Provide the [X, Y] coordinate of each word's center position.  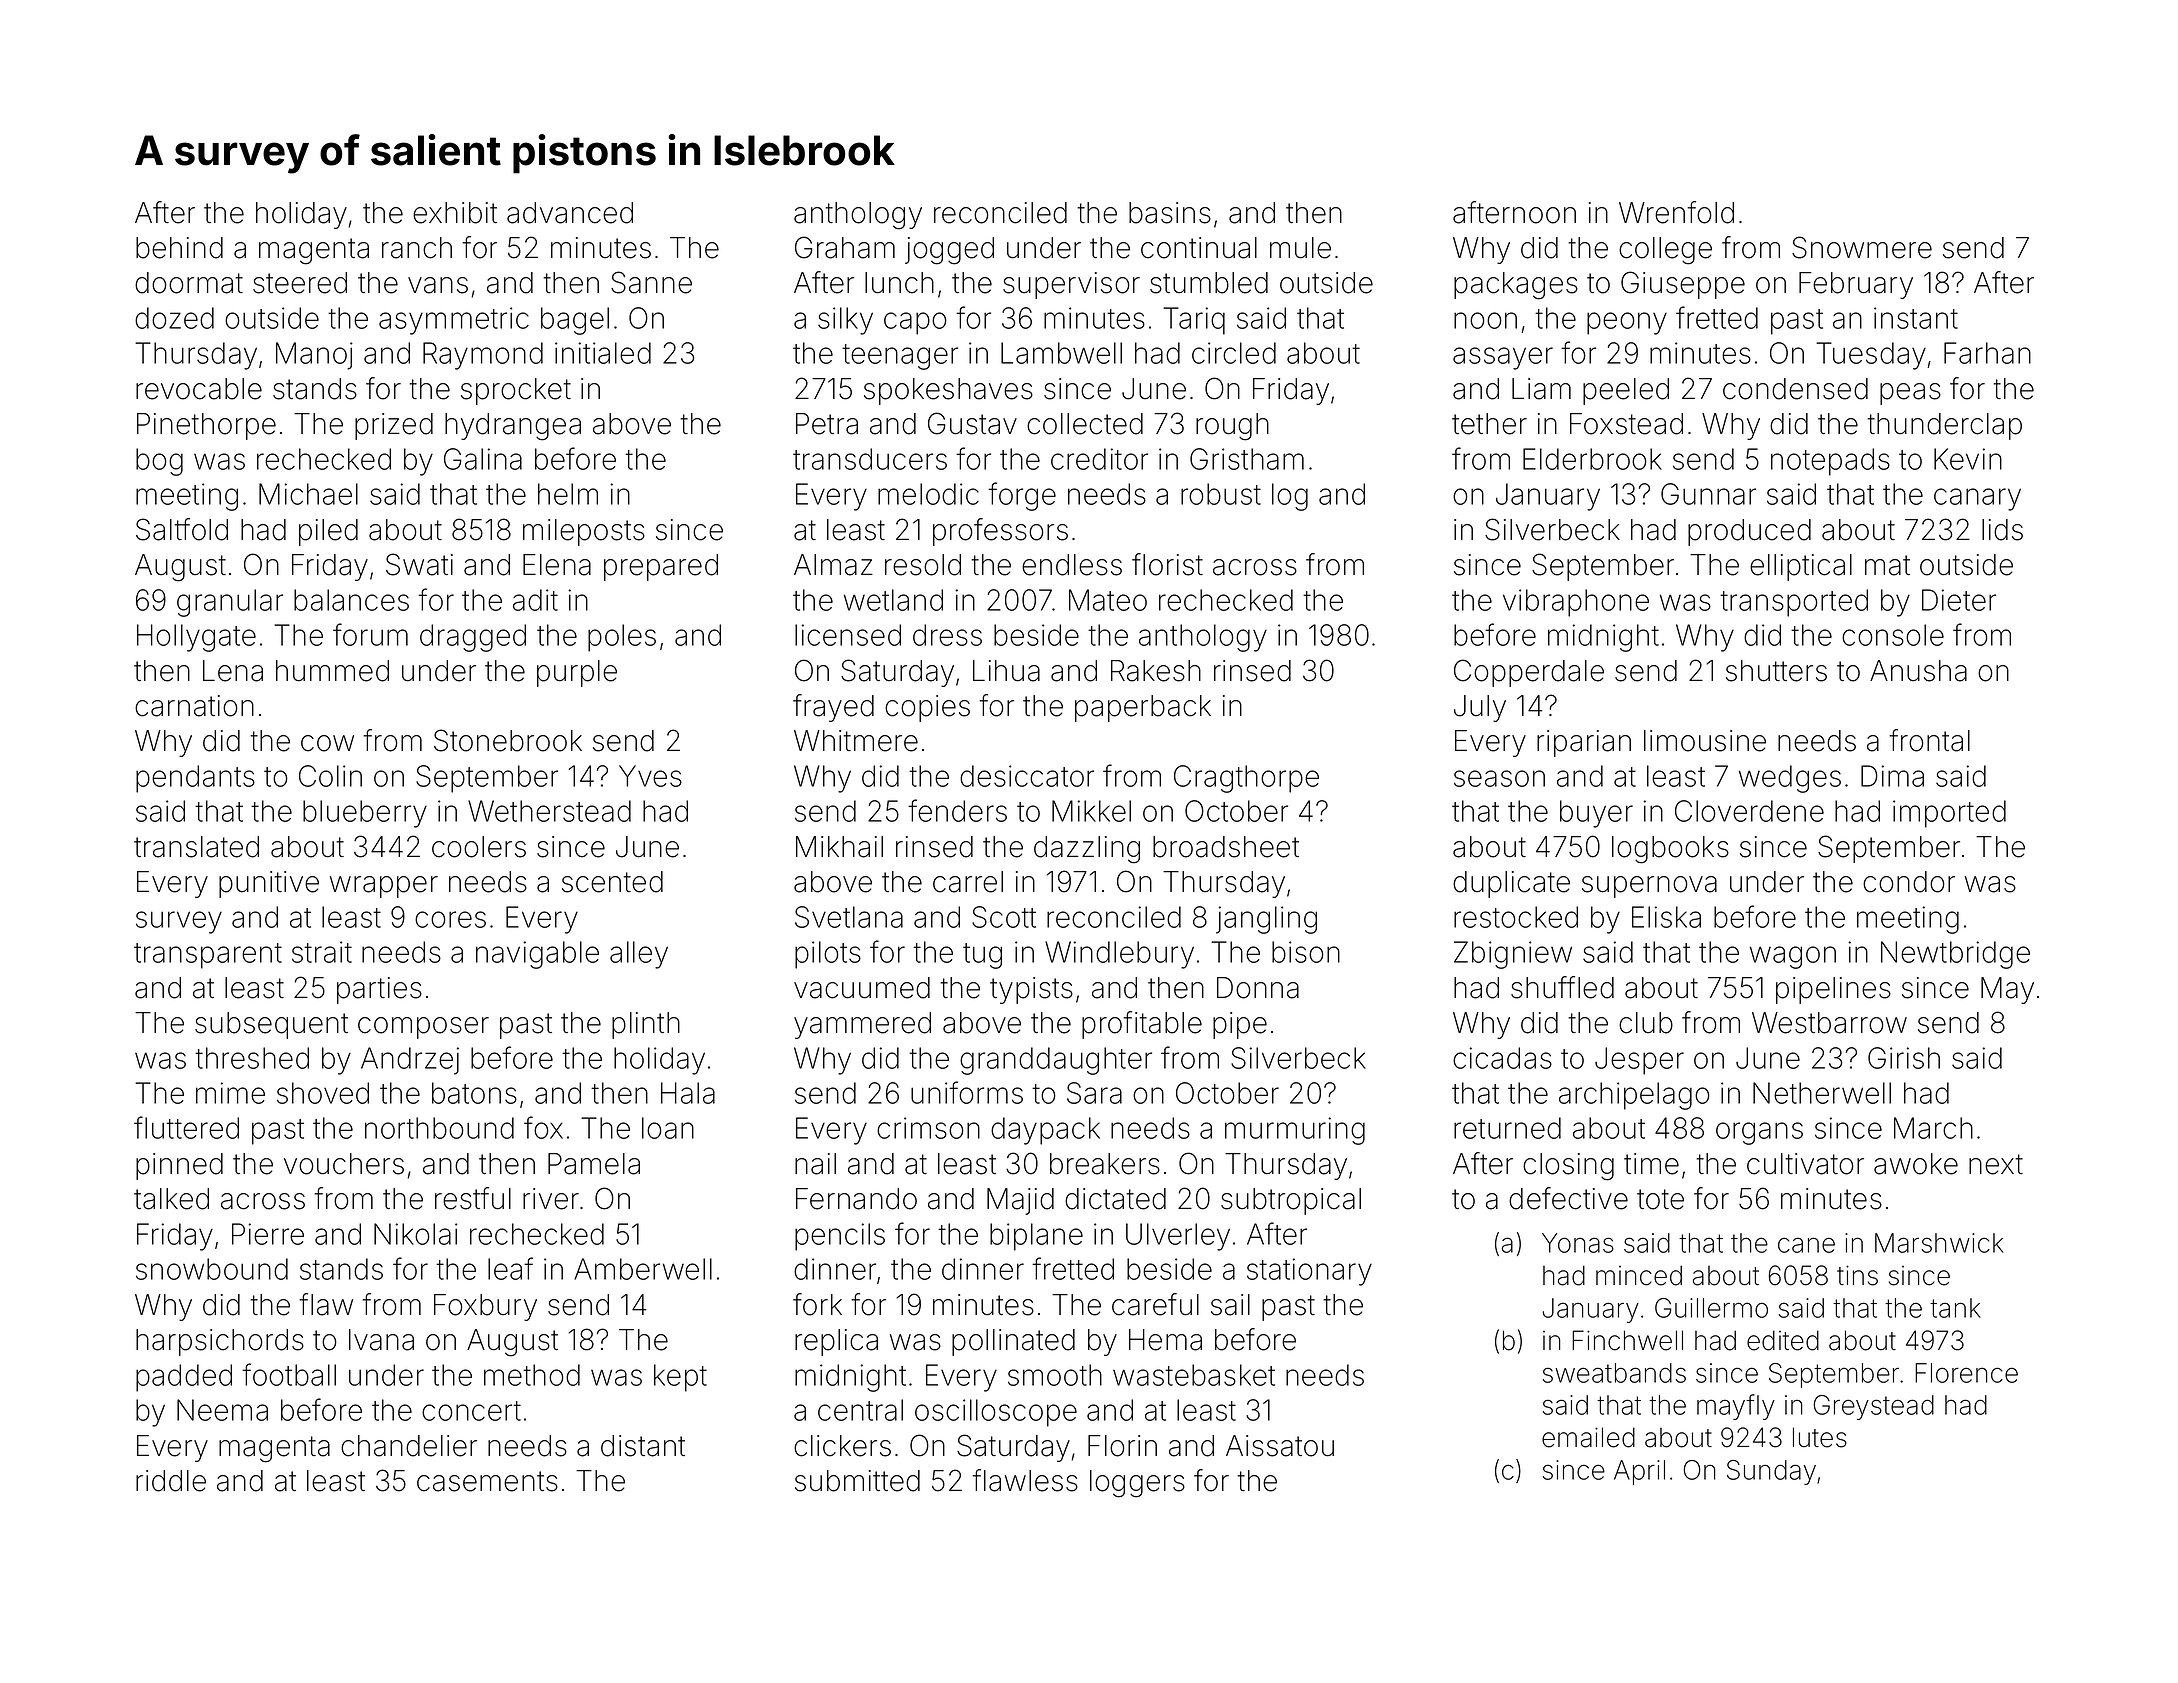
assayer [1503, 358]
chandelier [409, 1446]
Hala [688, 1093]
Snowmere [1862, 247]
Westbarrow [1829, 1023]
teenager [900, 357]
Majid [1020, 1201]
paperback [1143, 708]
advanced [570, 213]
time [1651, 1164]
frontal [1929, 740]
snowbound [212, 1269]
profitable [1142, 1025]
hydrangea [513, 427]
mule [1300, 248]
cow [327, 743]
